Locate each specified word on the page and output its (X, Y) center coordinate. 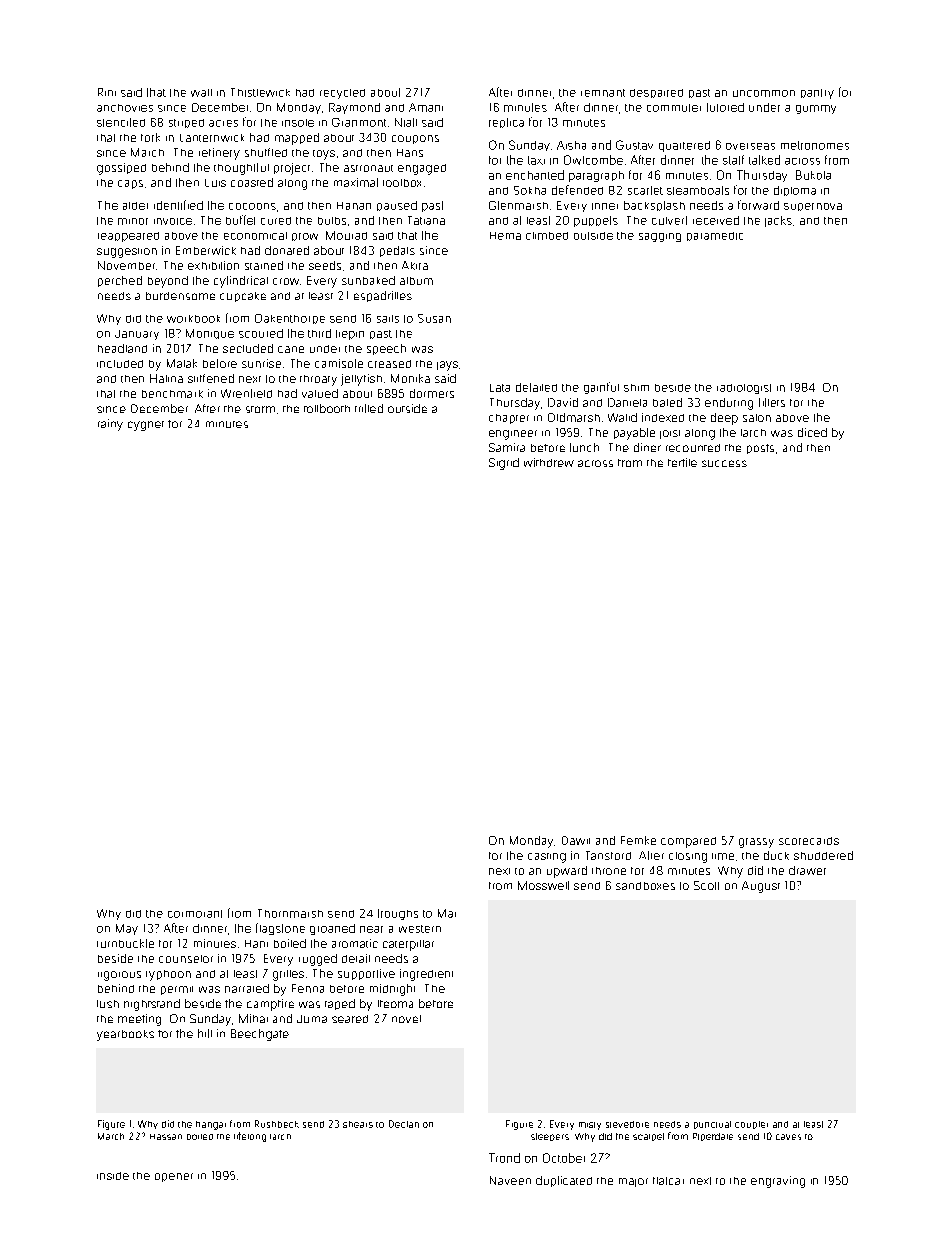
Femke (638, 840)
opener (174, 1177)
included (120, 364)
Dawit (576, 840)
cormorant (195, 914)
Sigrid (504, 464)
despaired (656, 93)
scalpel (648, 1137)
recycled (342, 94)
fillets (772, 402)
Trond (504, 1158)
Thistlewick (260, 92)
